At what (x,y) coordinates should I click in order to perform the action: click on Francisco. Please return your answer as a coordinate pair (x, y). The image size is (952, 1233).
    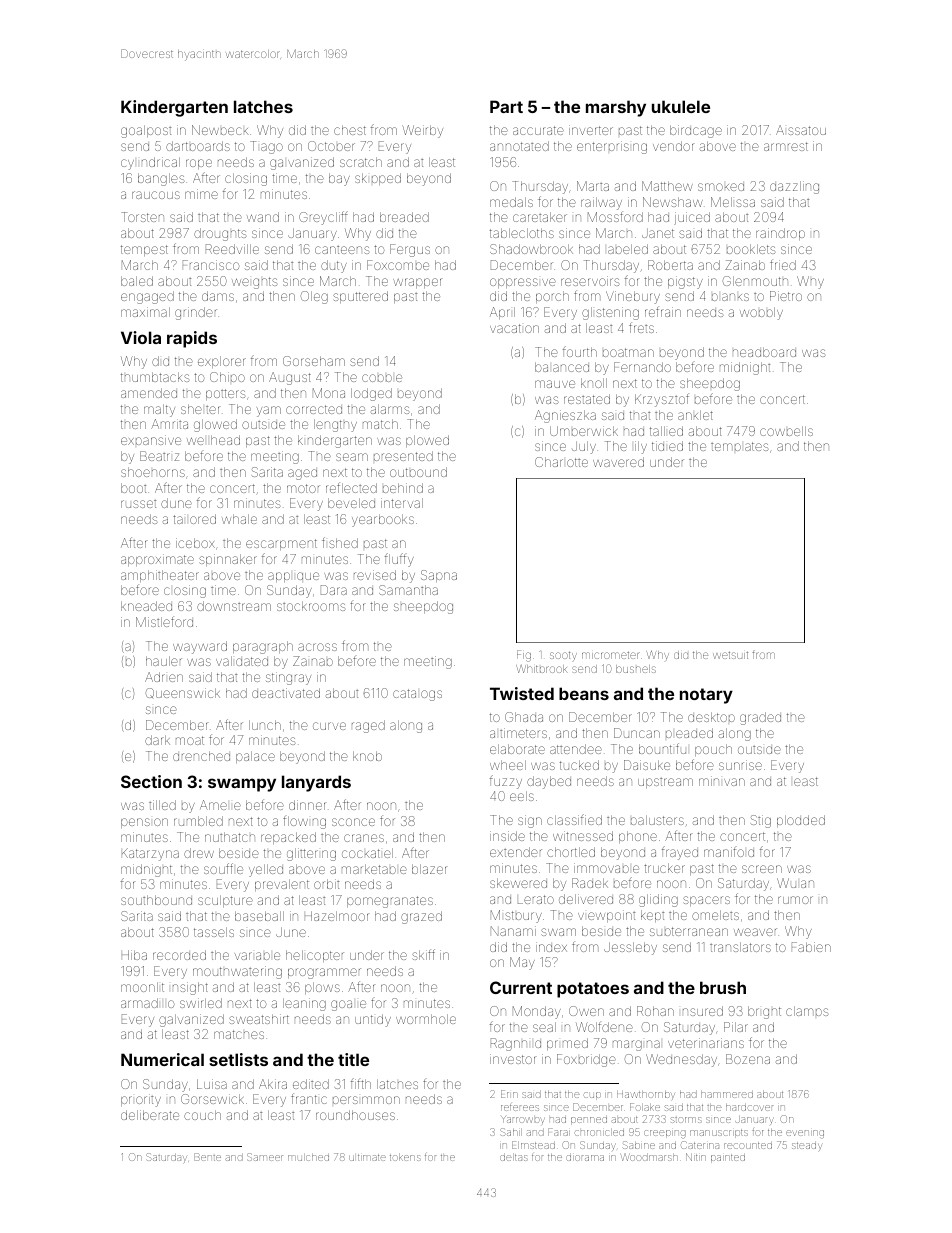
    Looking at the image, I should click on (211, 265).
